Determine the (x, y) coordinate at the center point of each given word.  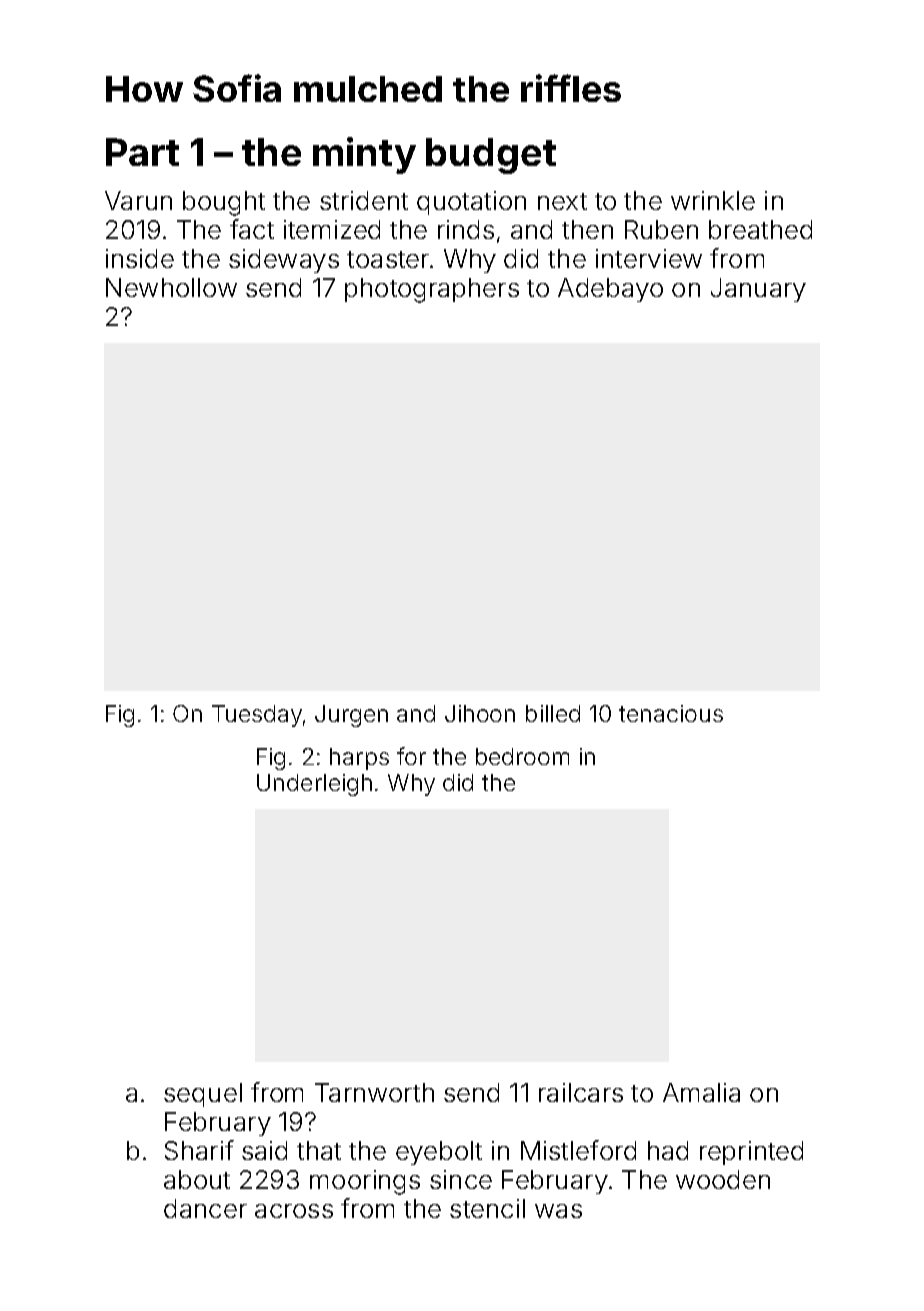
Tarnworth (374, 1092)
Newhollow (171, 287)
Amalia (701, 1092)
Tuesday (257, 716)
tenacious (671, 713)
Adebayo (610, 290)
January (758, 290)
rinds (466, 229)
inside (140, 258)
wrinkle (713, 200)
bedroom (522, 756)
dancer (205, 1208)
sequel (203, 1095)
